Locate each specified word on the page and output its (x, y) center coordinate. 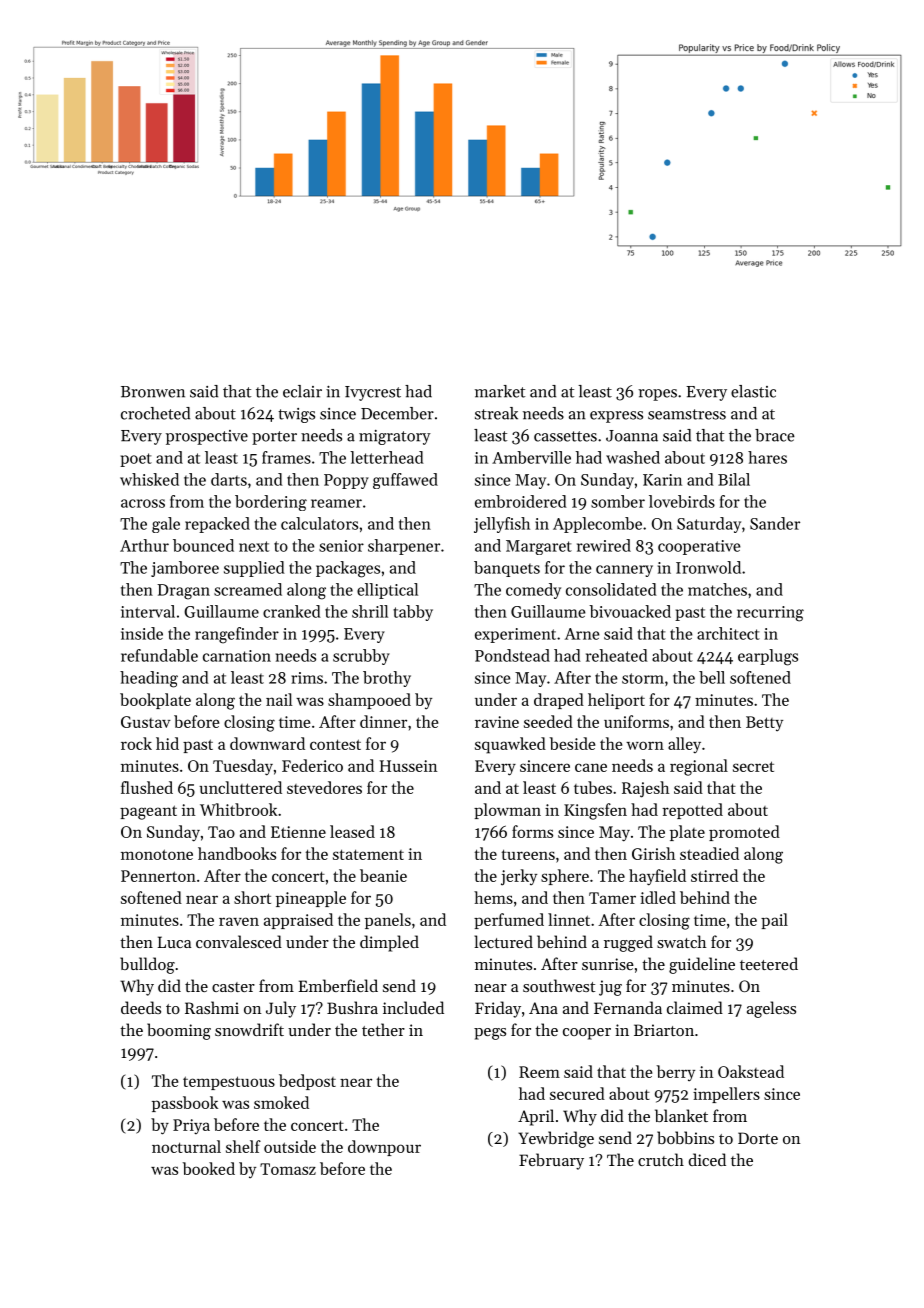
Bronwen (153, 392)
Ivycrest (373, 393)
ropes (657, 395)
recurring (770, 614)
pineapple (311, 899)
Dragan (183, 592)
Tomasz (288, 1169)
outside (290, 1146)
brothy (387, 679)
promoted (744, 833)
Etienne (298, 832)
